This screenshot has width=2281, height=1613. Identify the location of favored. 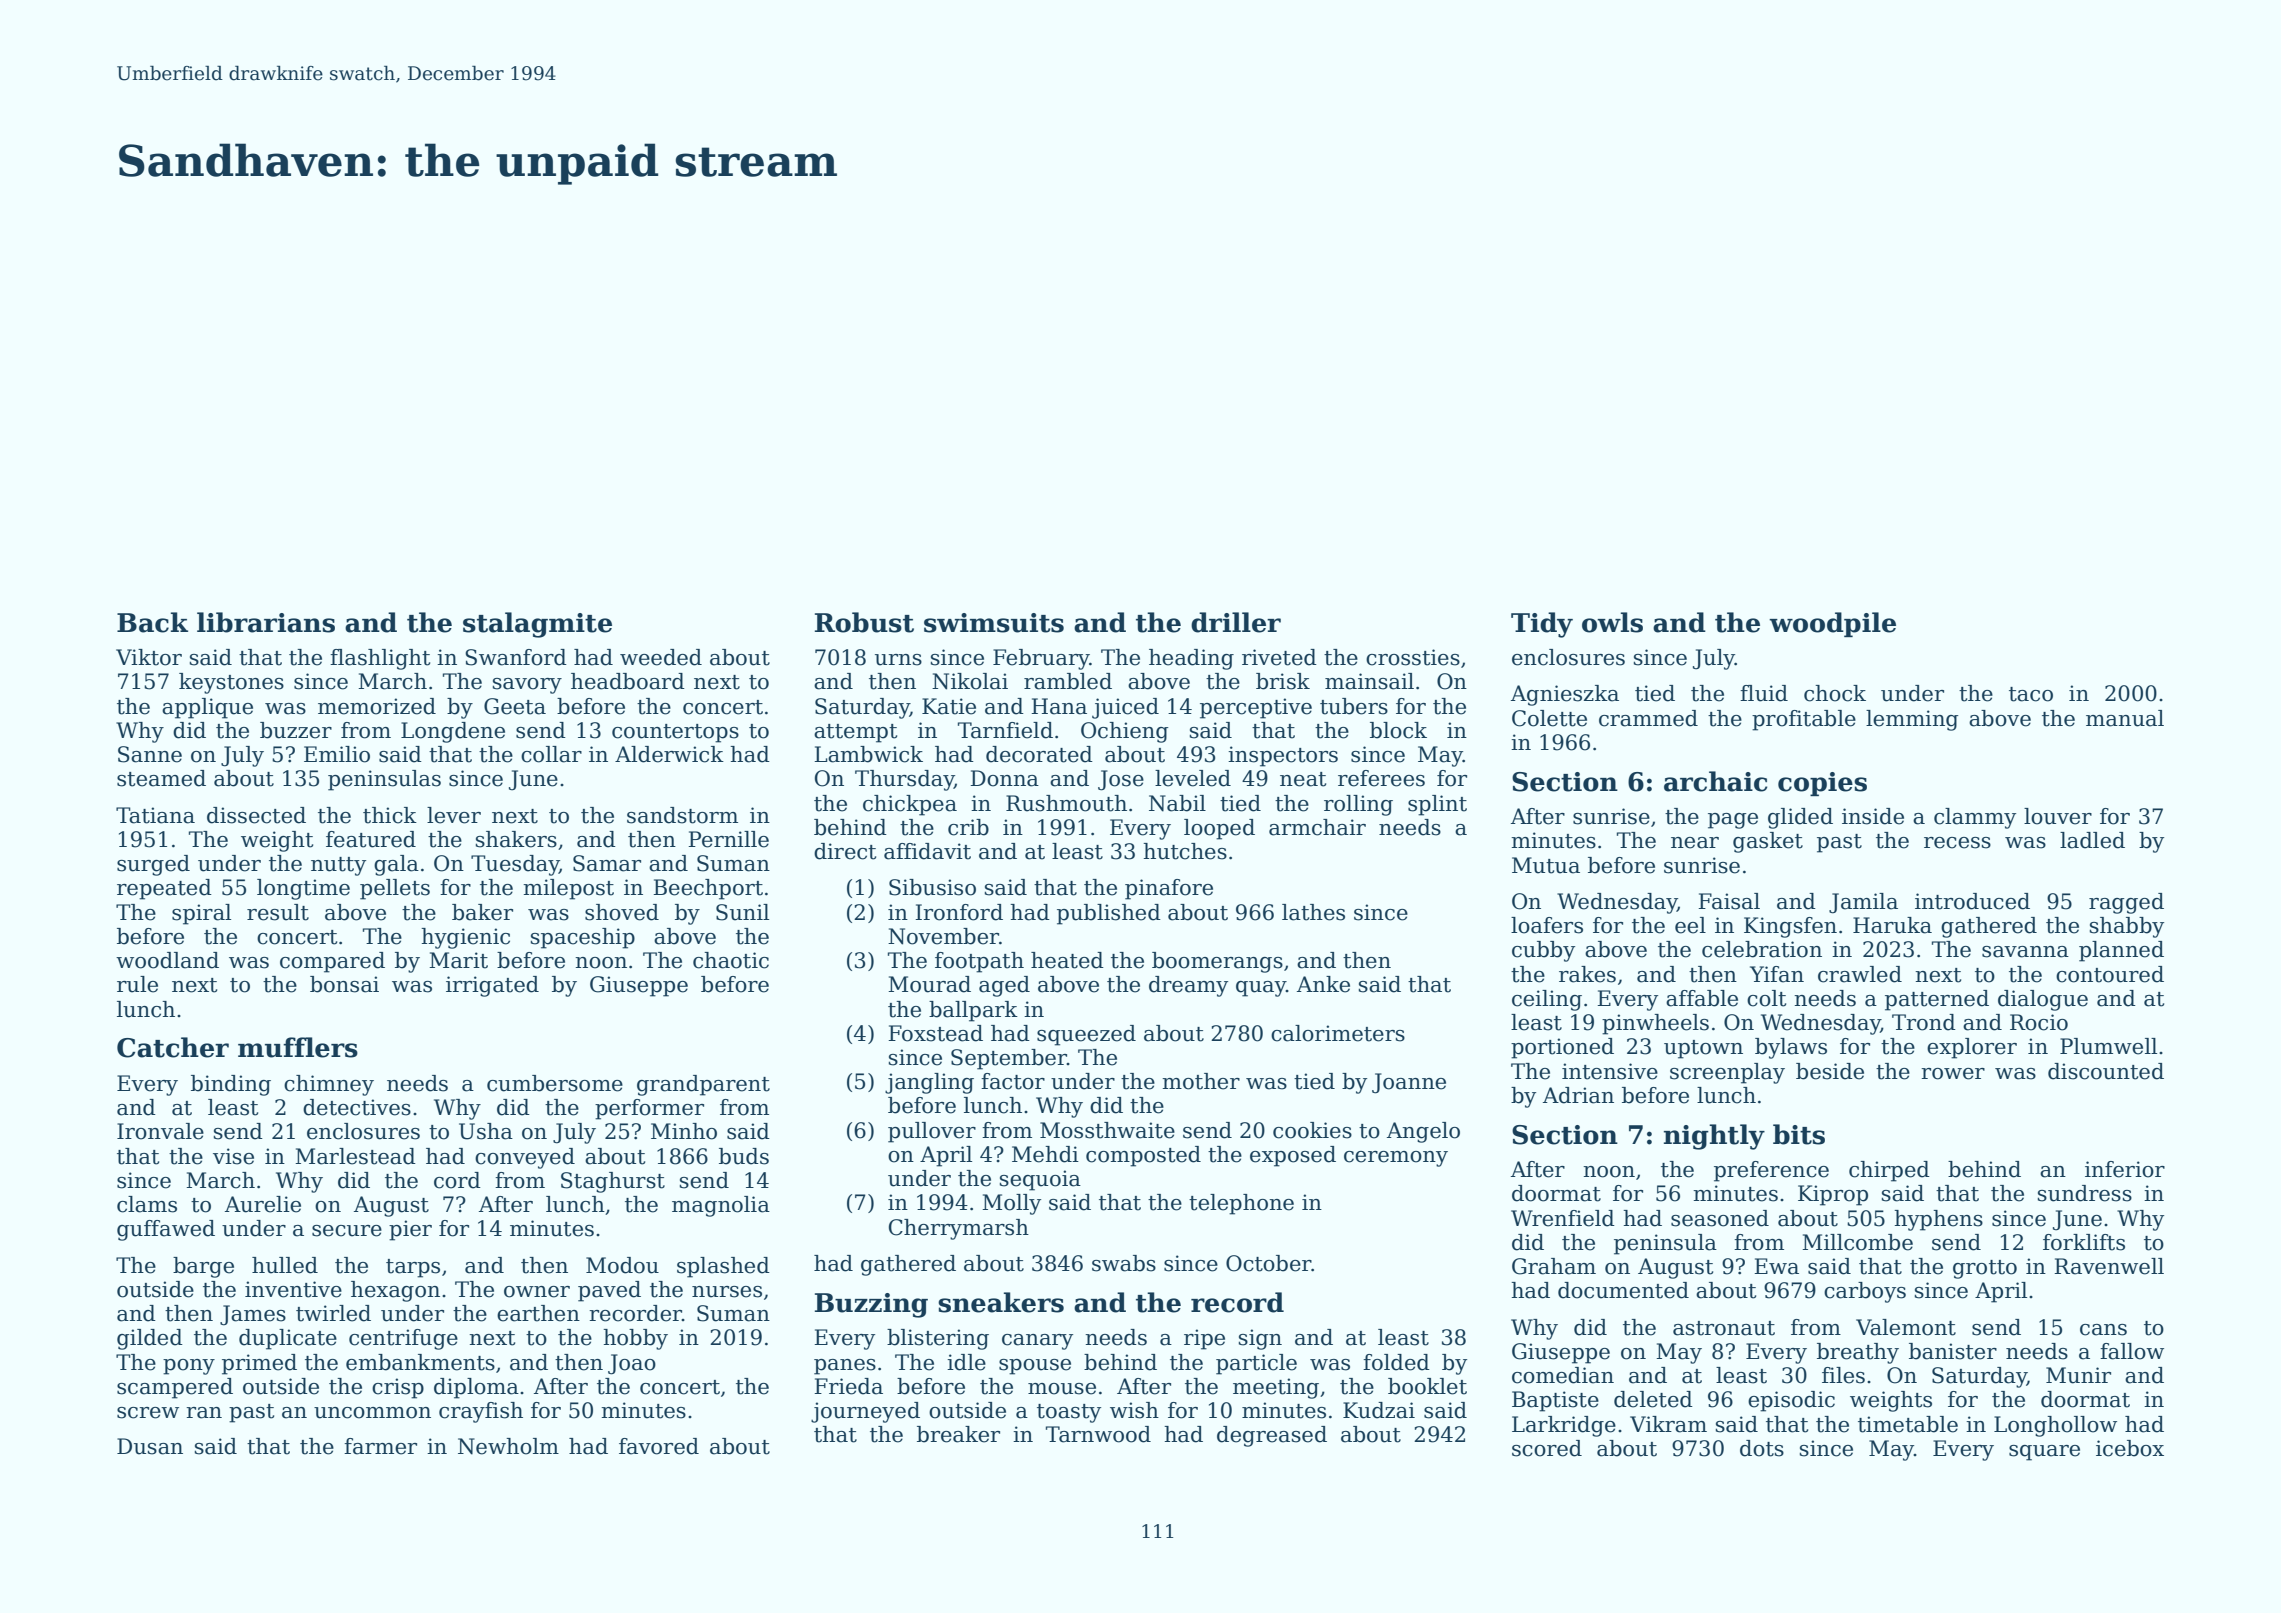
(659, 1446).
